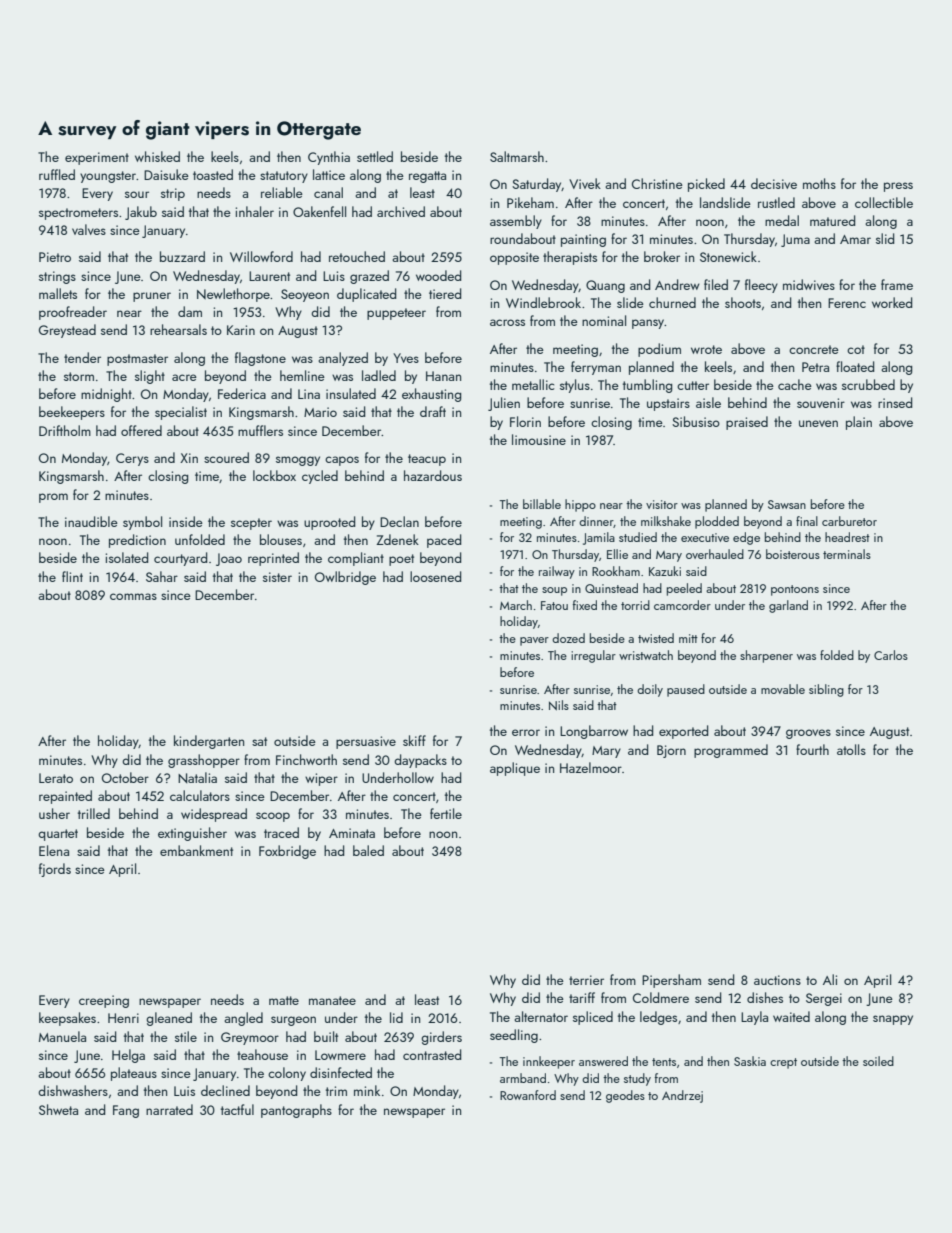 This screenshot has width=952, height=1233. What do you see at coordinates (541, 1016) in the screenshot?
I see `alternator` at bounding box center [541, 1016].
